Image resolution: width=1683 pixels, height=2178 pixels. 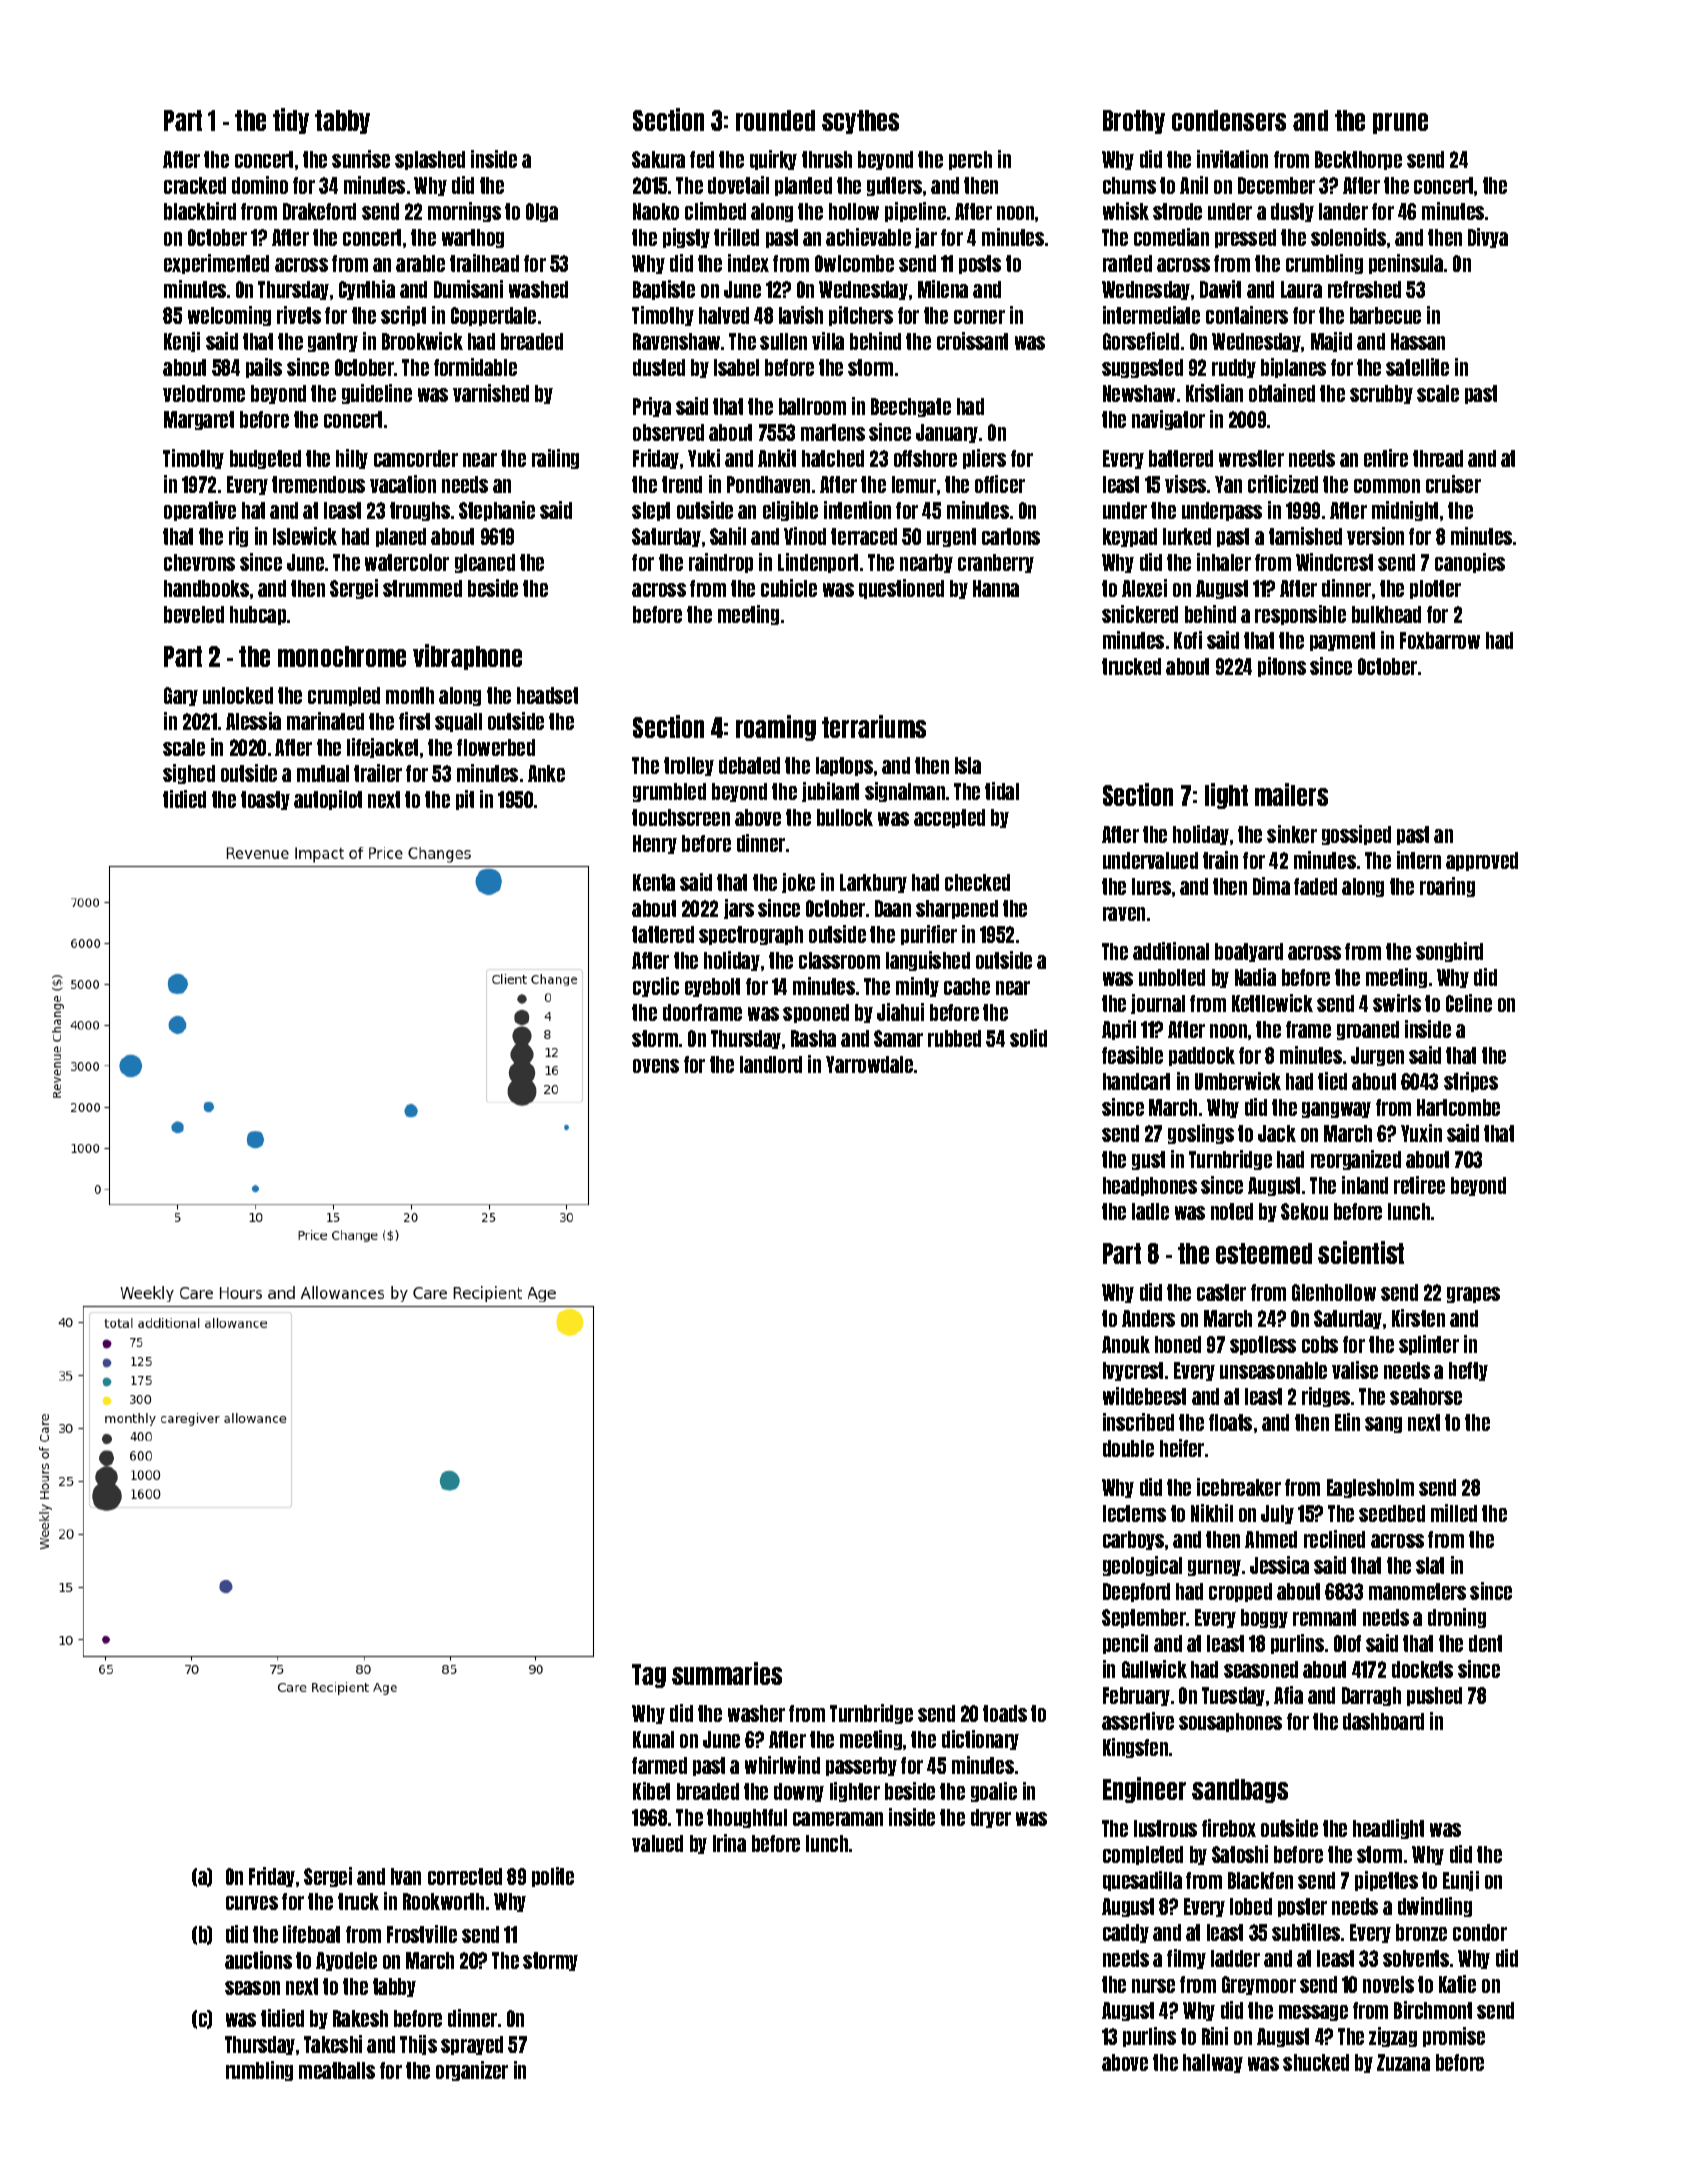 I want to click on tarnished, so click(x=1305, y=536).
